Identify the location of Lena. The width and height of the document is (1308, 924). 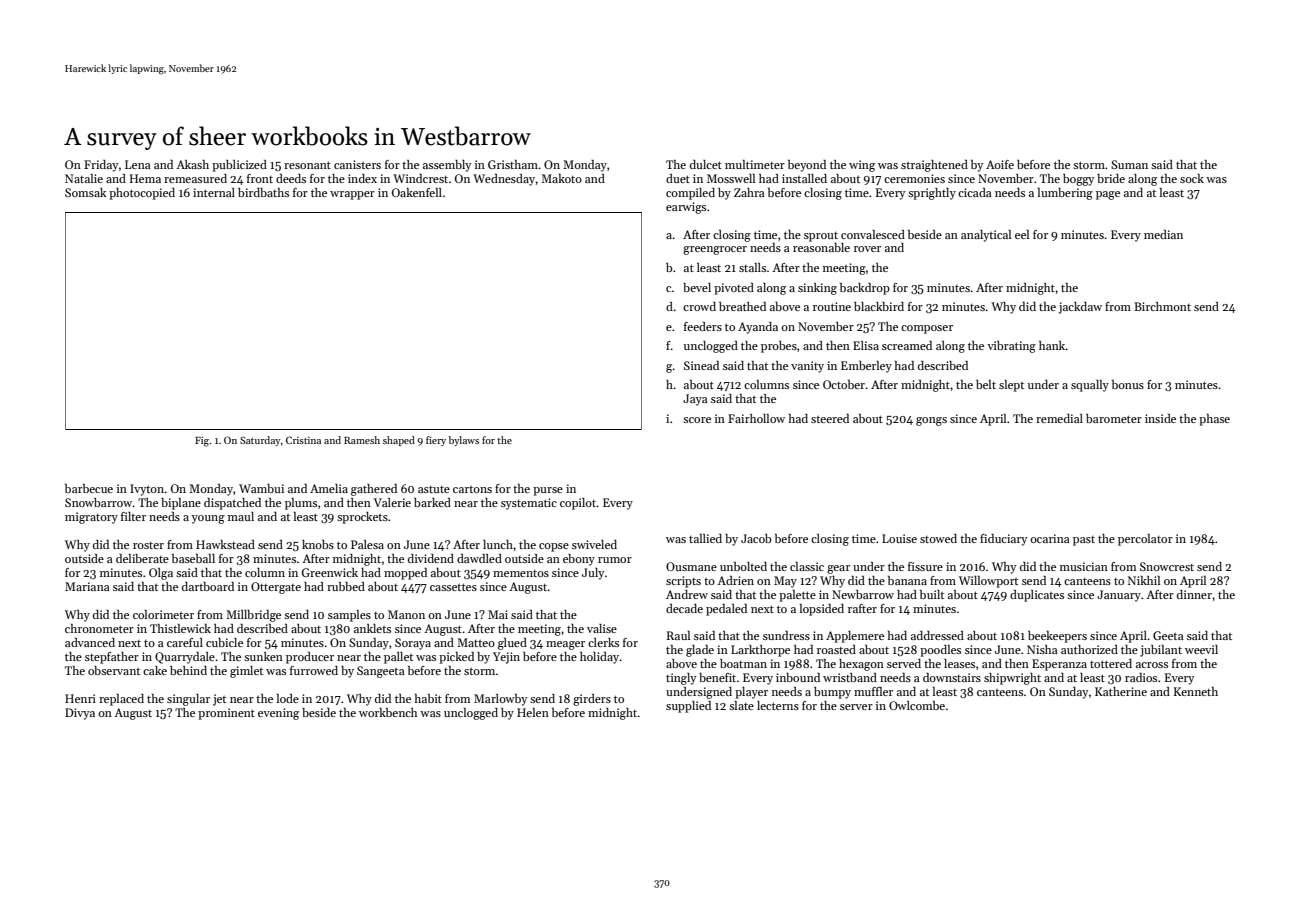
(138, 164).
